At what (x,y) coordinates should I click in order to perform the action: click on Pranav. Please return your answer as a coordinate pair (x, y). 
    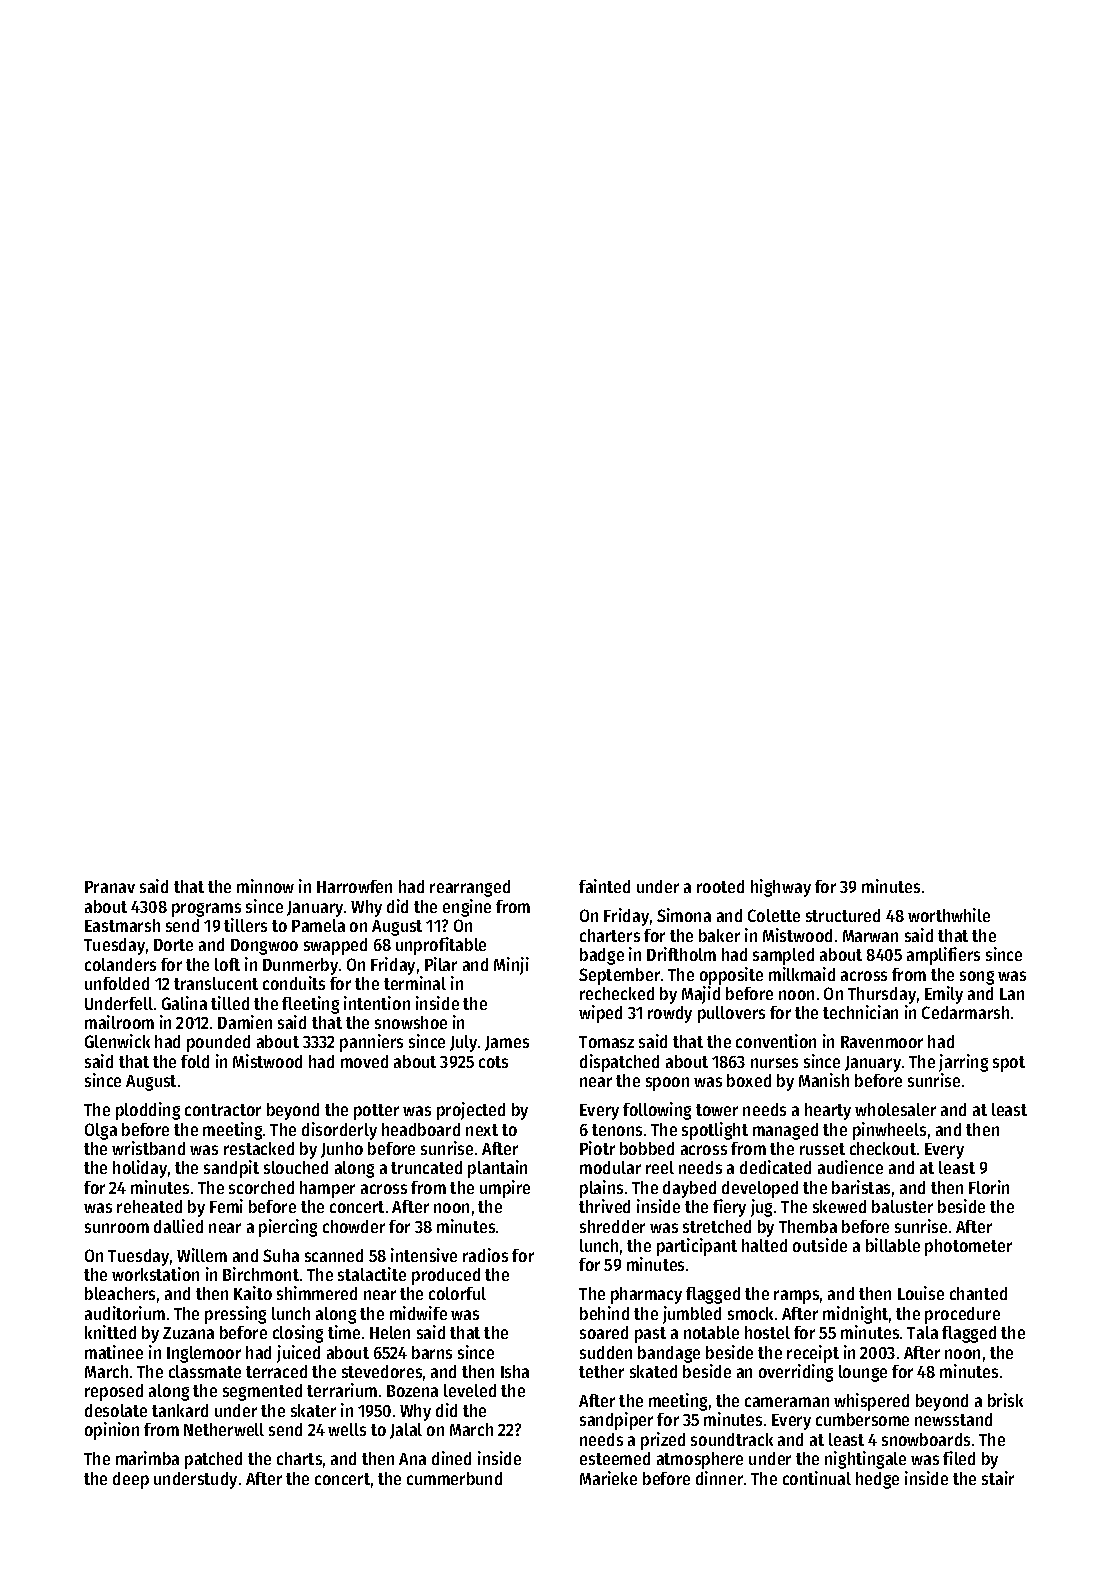
    Looking at the image, I should click on (110, 887).
